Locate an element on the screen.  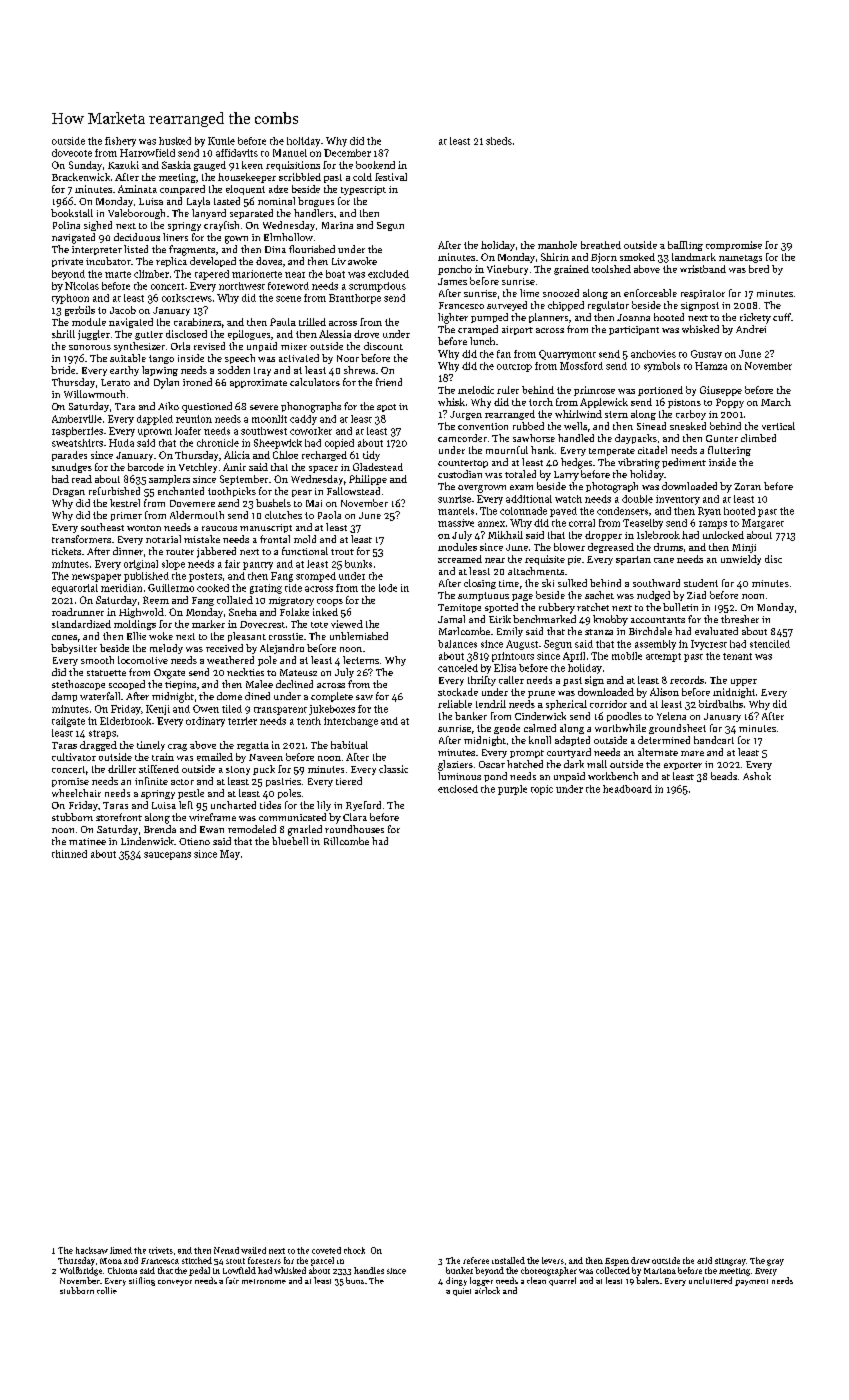
trivets is located at coordinates (161, 1250).
